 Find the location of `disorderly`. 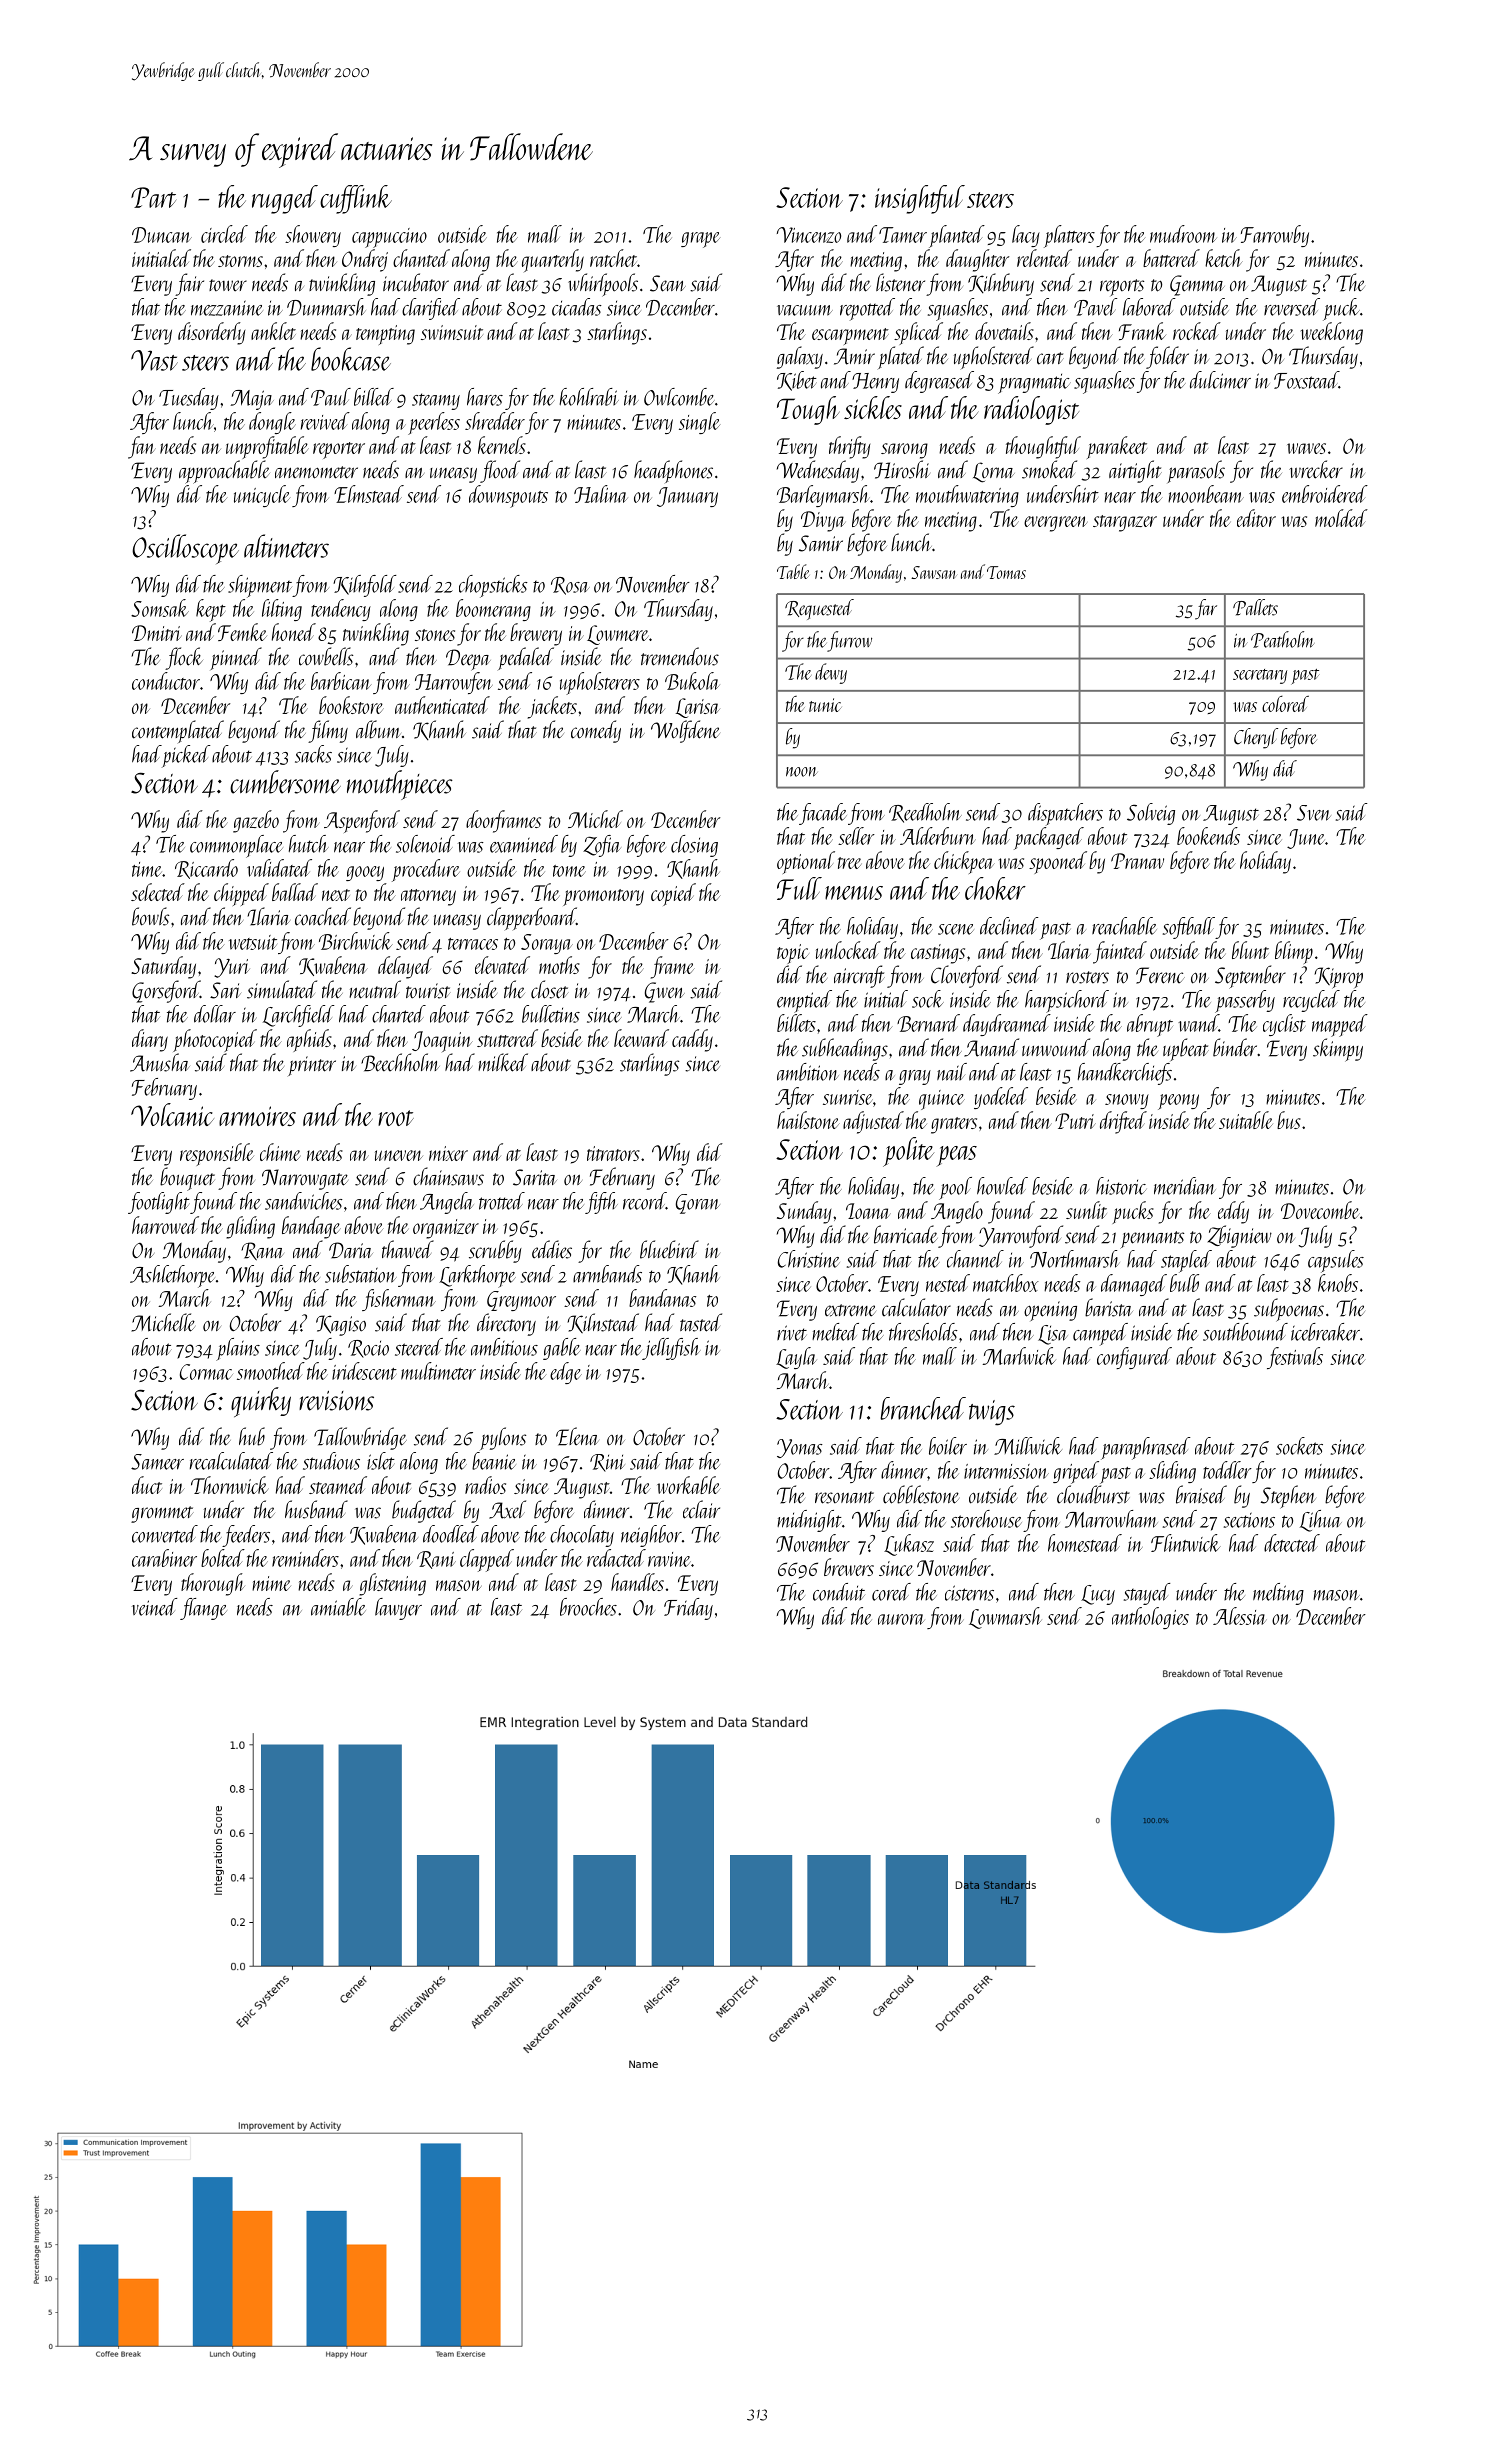

disorderly is located at coordinates (211, 333).
